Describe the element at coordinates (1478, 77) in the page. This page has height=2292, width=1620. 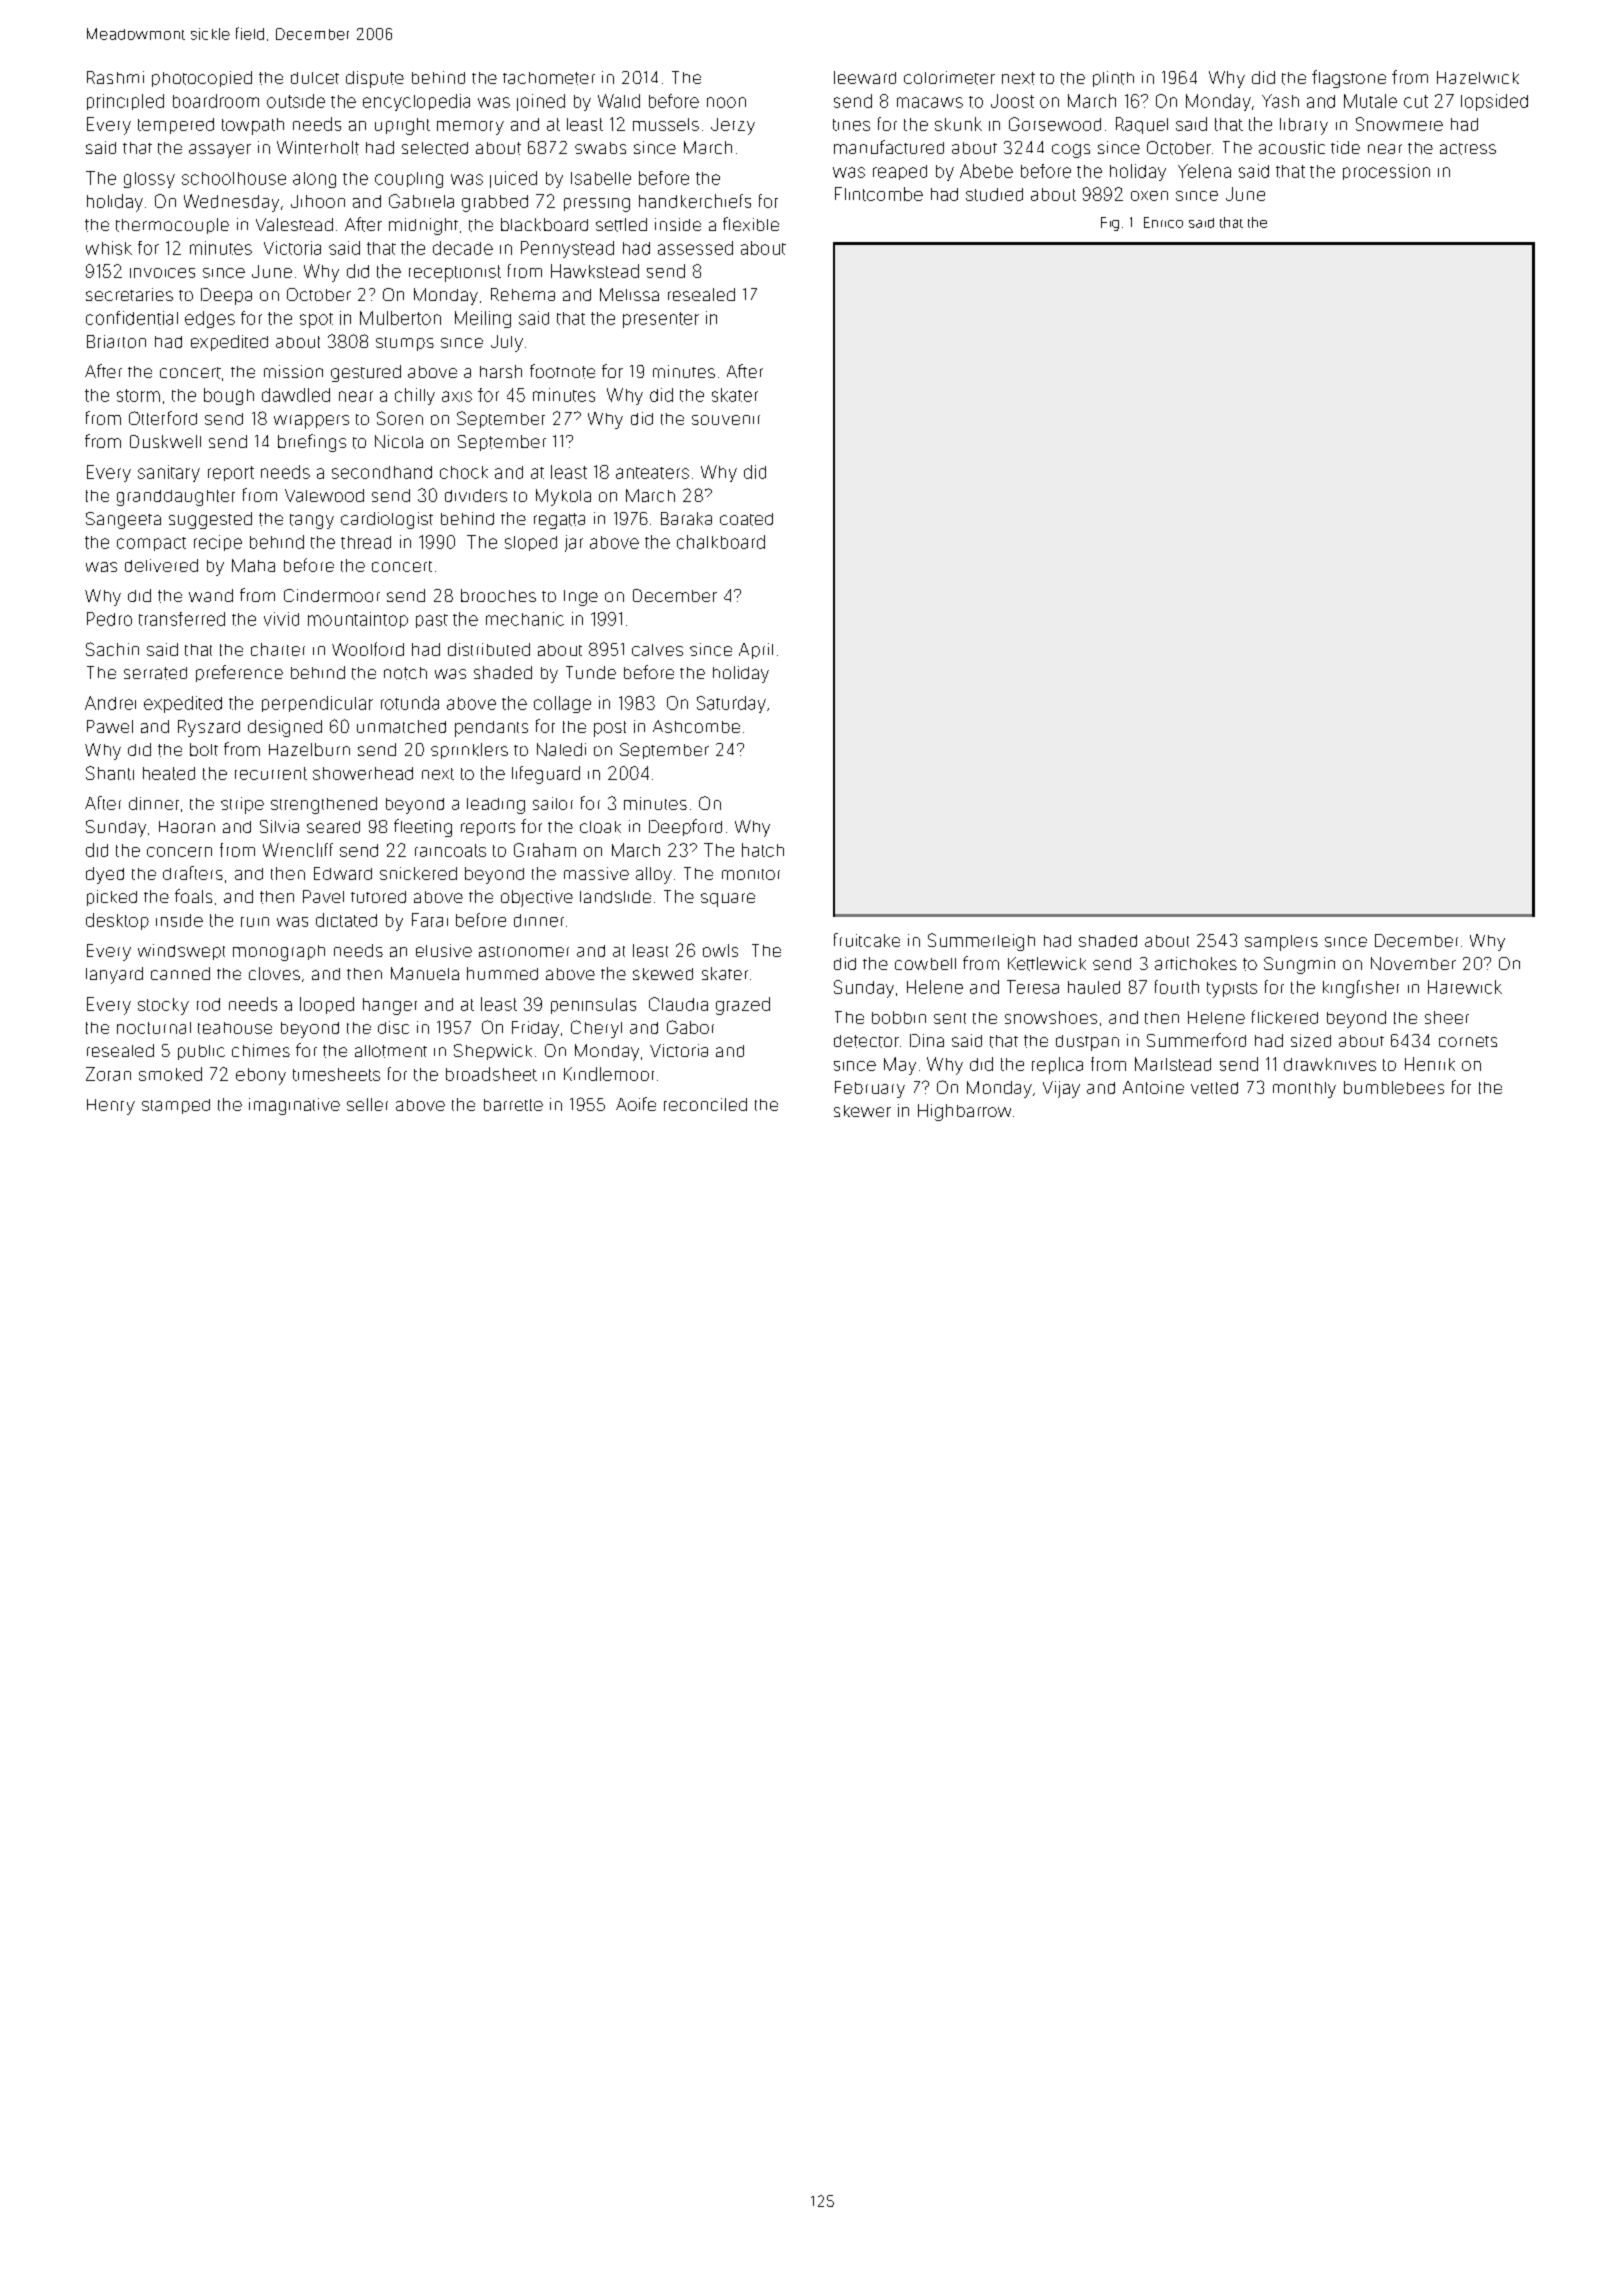
I see `Hazelwick` at that location.
